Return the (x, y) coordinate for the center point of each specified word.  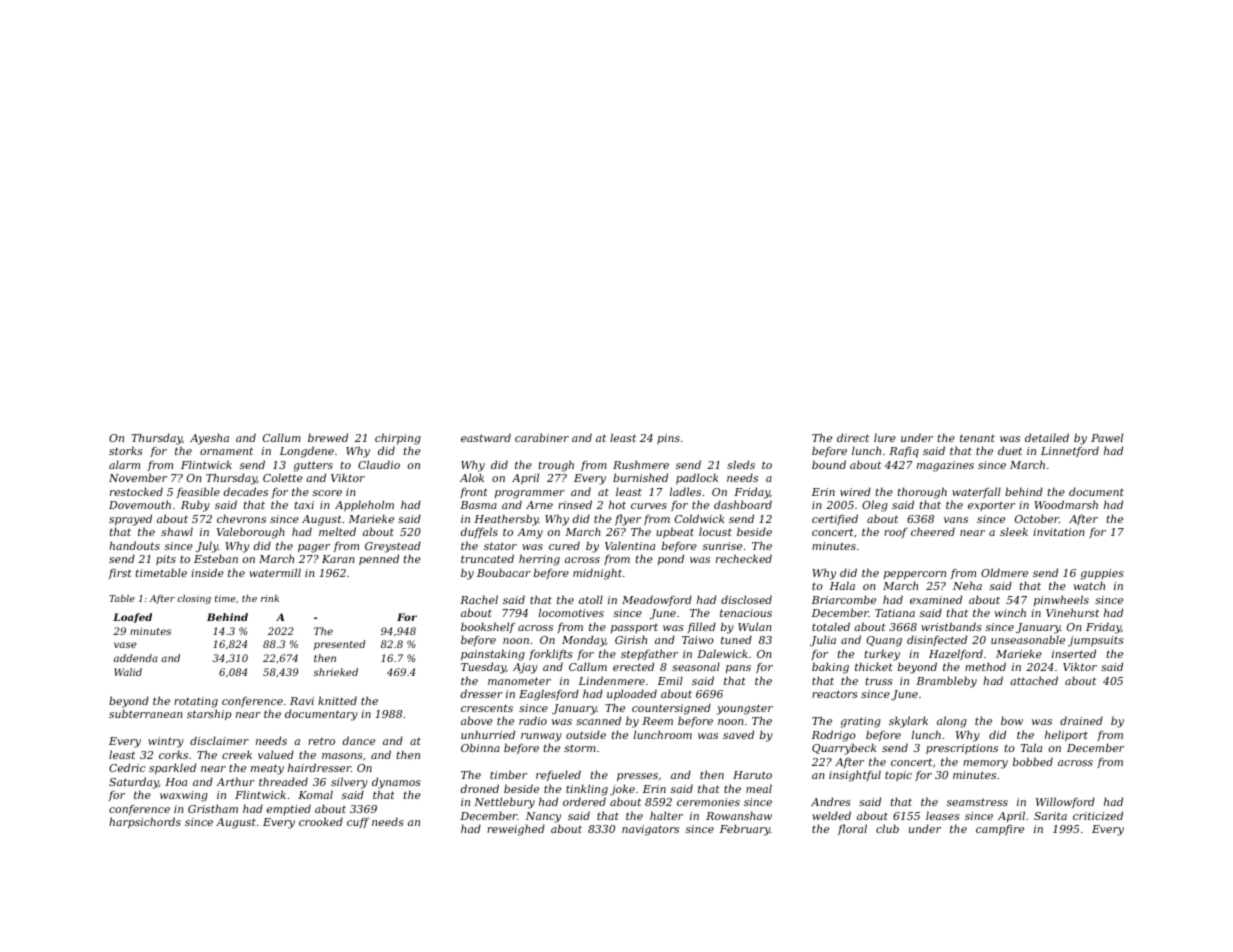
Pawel (1107, 437)
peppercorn (915, 575)
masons (342, 756)
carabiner (542, 437)
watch (1089, 585)
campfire (1000, 830)
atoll (591, 599)
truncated (487, 558)
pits (166, 560)
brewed (328, 437)
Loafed (132, 618)
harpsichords (145, 822)
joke (622, 790)
